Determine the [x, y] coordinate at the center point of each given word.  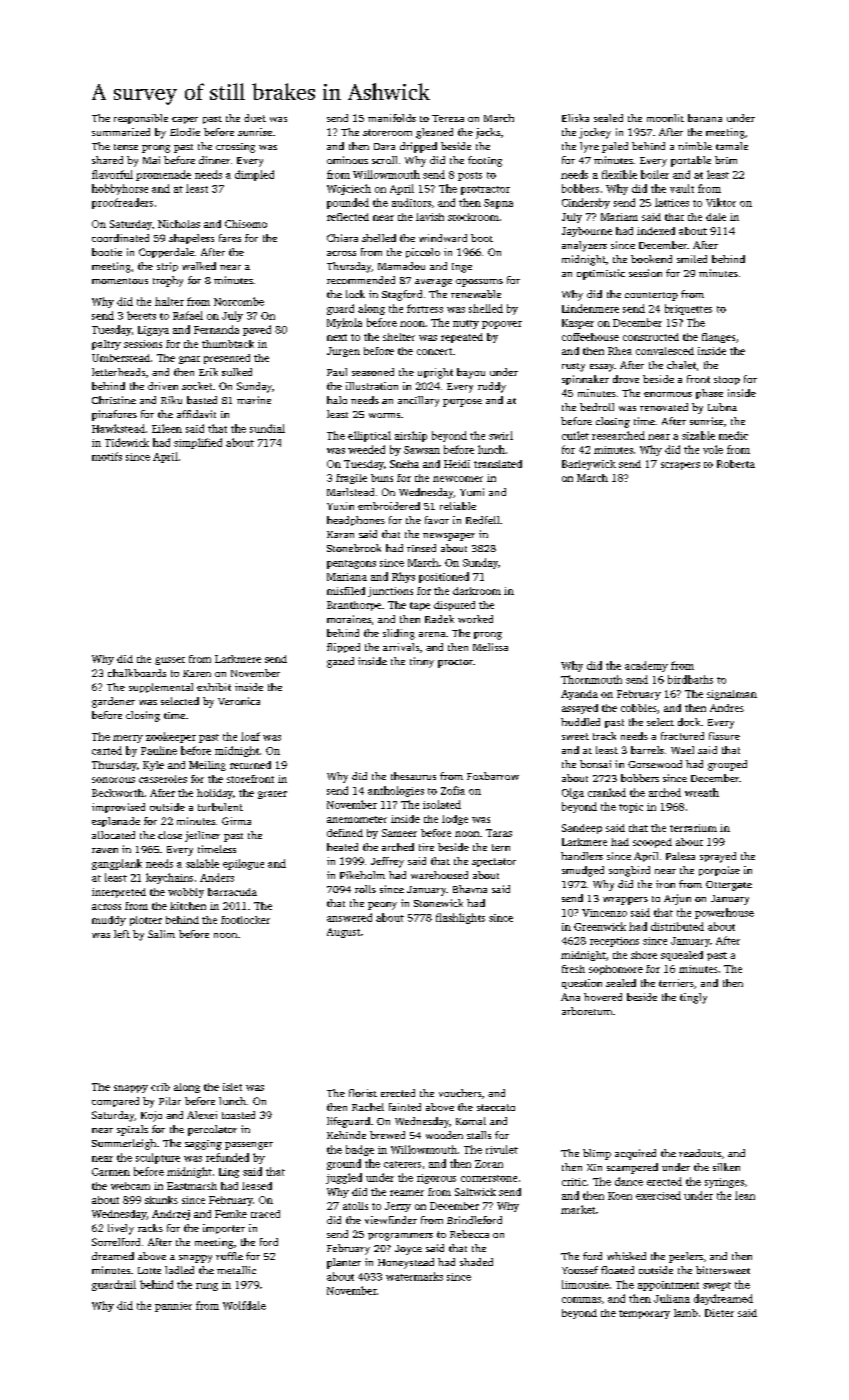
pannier [173, 1307]
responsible [141, 119]
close [170, 835]
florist [363, 1093]
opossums [479, 283]
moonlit [665, 118]
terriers [676, 983]
